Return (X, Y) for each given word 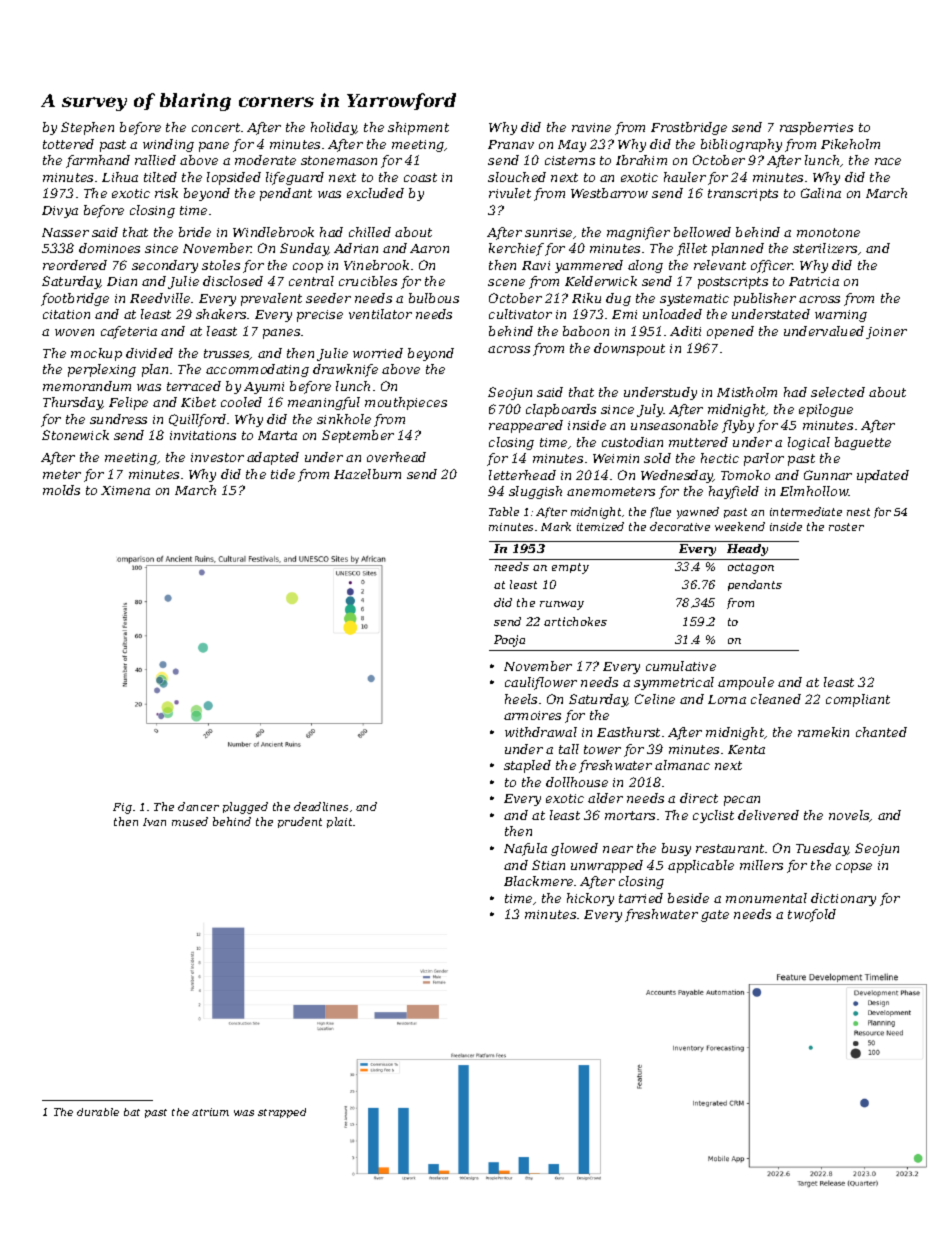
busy (676, 849)
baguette (863, 443)
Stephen (87, 128)
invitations (203, 435)
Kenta (746, 749)
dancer (198, 806)
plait (339, 822)
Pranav (511, 144)
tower (602, 749)
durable (98, 1112)
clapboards (561, 410)
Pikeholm (850, 144)
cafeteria (129, 332)
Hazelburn (367, 474)
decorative (680, 526)
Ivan (154, 822)
